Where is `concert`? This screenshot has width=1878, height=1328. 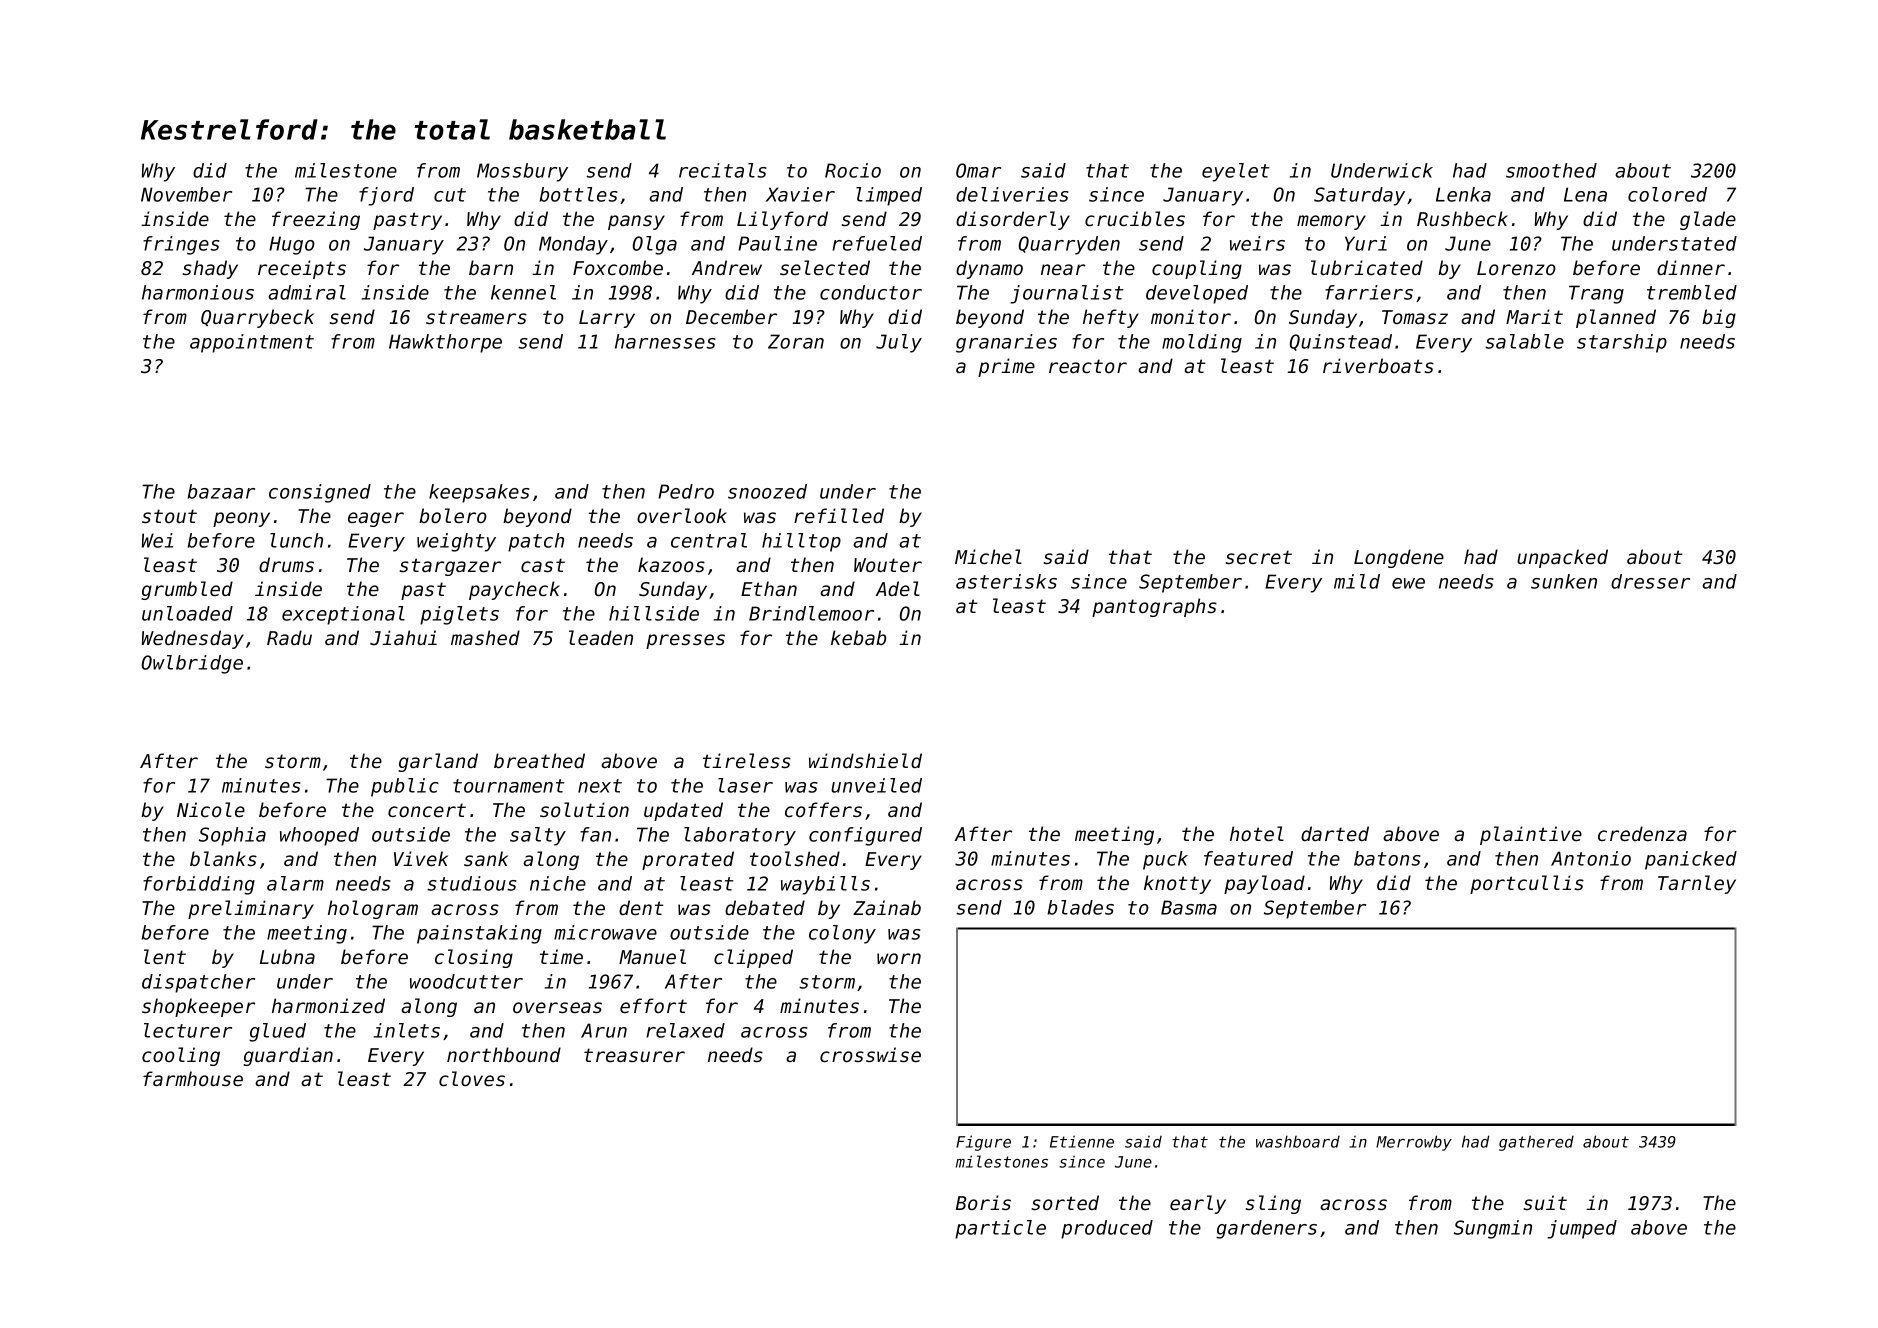
concert is located at coordinates (427, 810).
